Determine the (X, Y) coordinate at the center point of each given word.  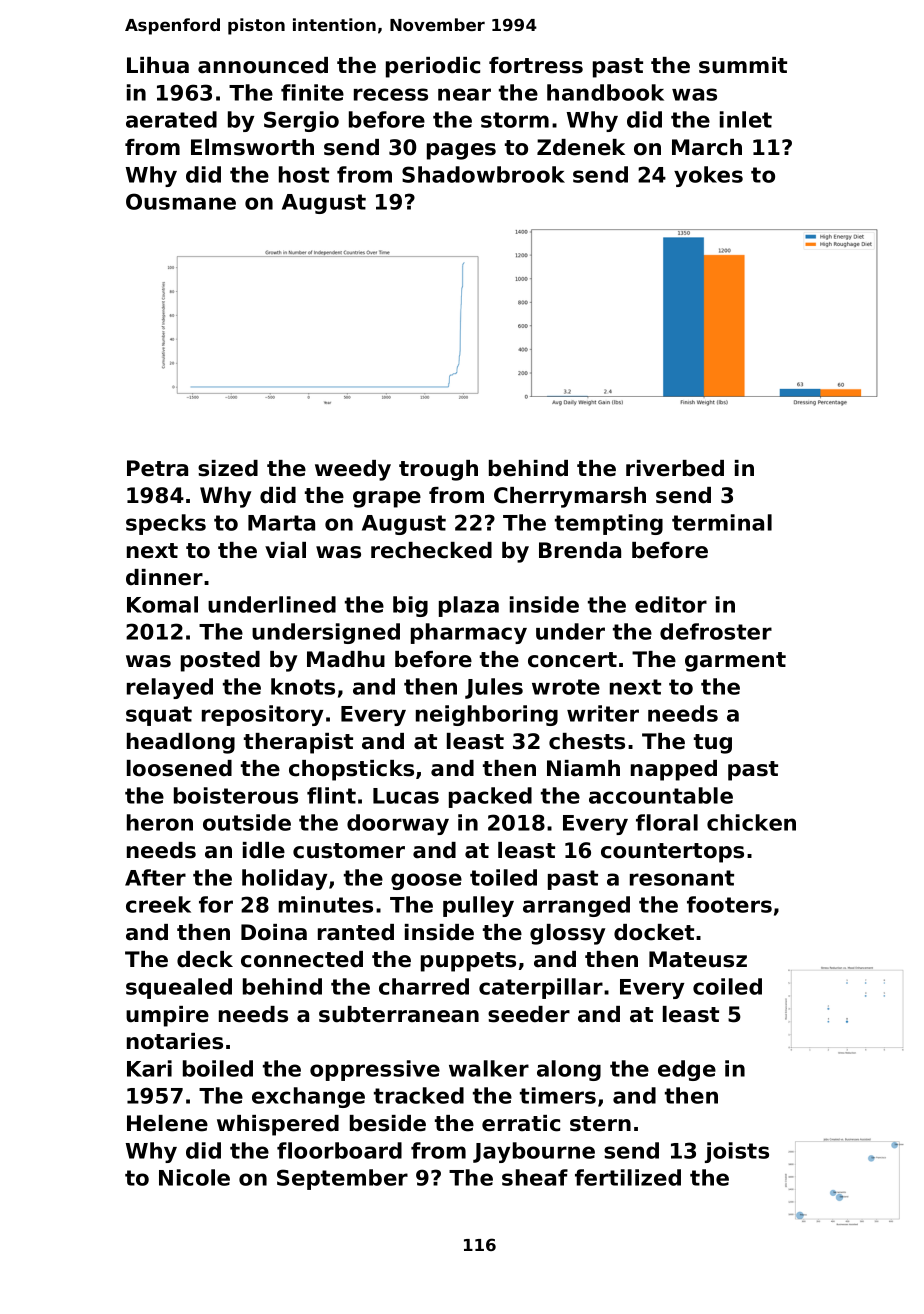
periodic (433, 67)
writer (603, 713)
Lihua (158, 65)
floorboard (339, 1150)
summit (743, 65)
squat (159, 716)
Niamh (583, 768)
